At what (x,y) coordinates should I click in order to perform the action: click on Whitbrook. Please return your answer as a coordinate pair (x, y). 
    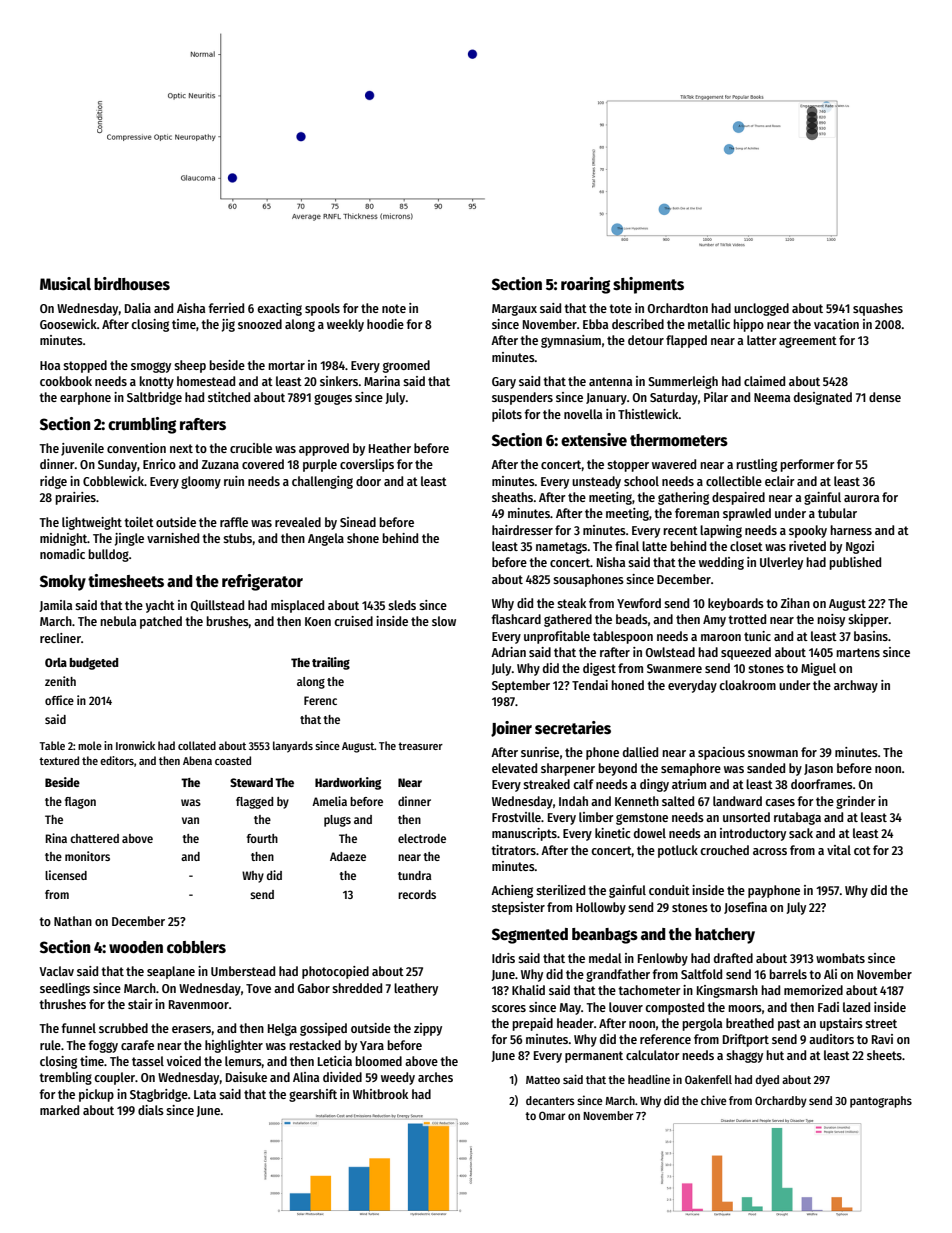
    Looking at the image, I should click on (380, 1094).
